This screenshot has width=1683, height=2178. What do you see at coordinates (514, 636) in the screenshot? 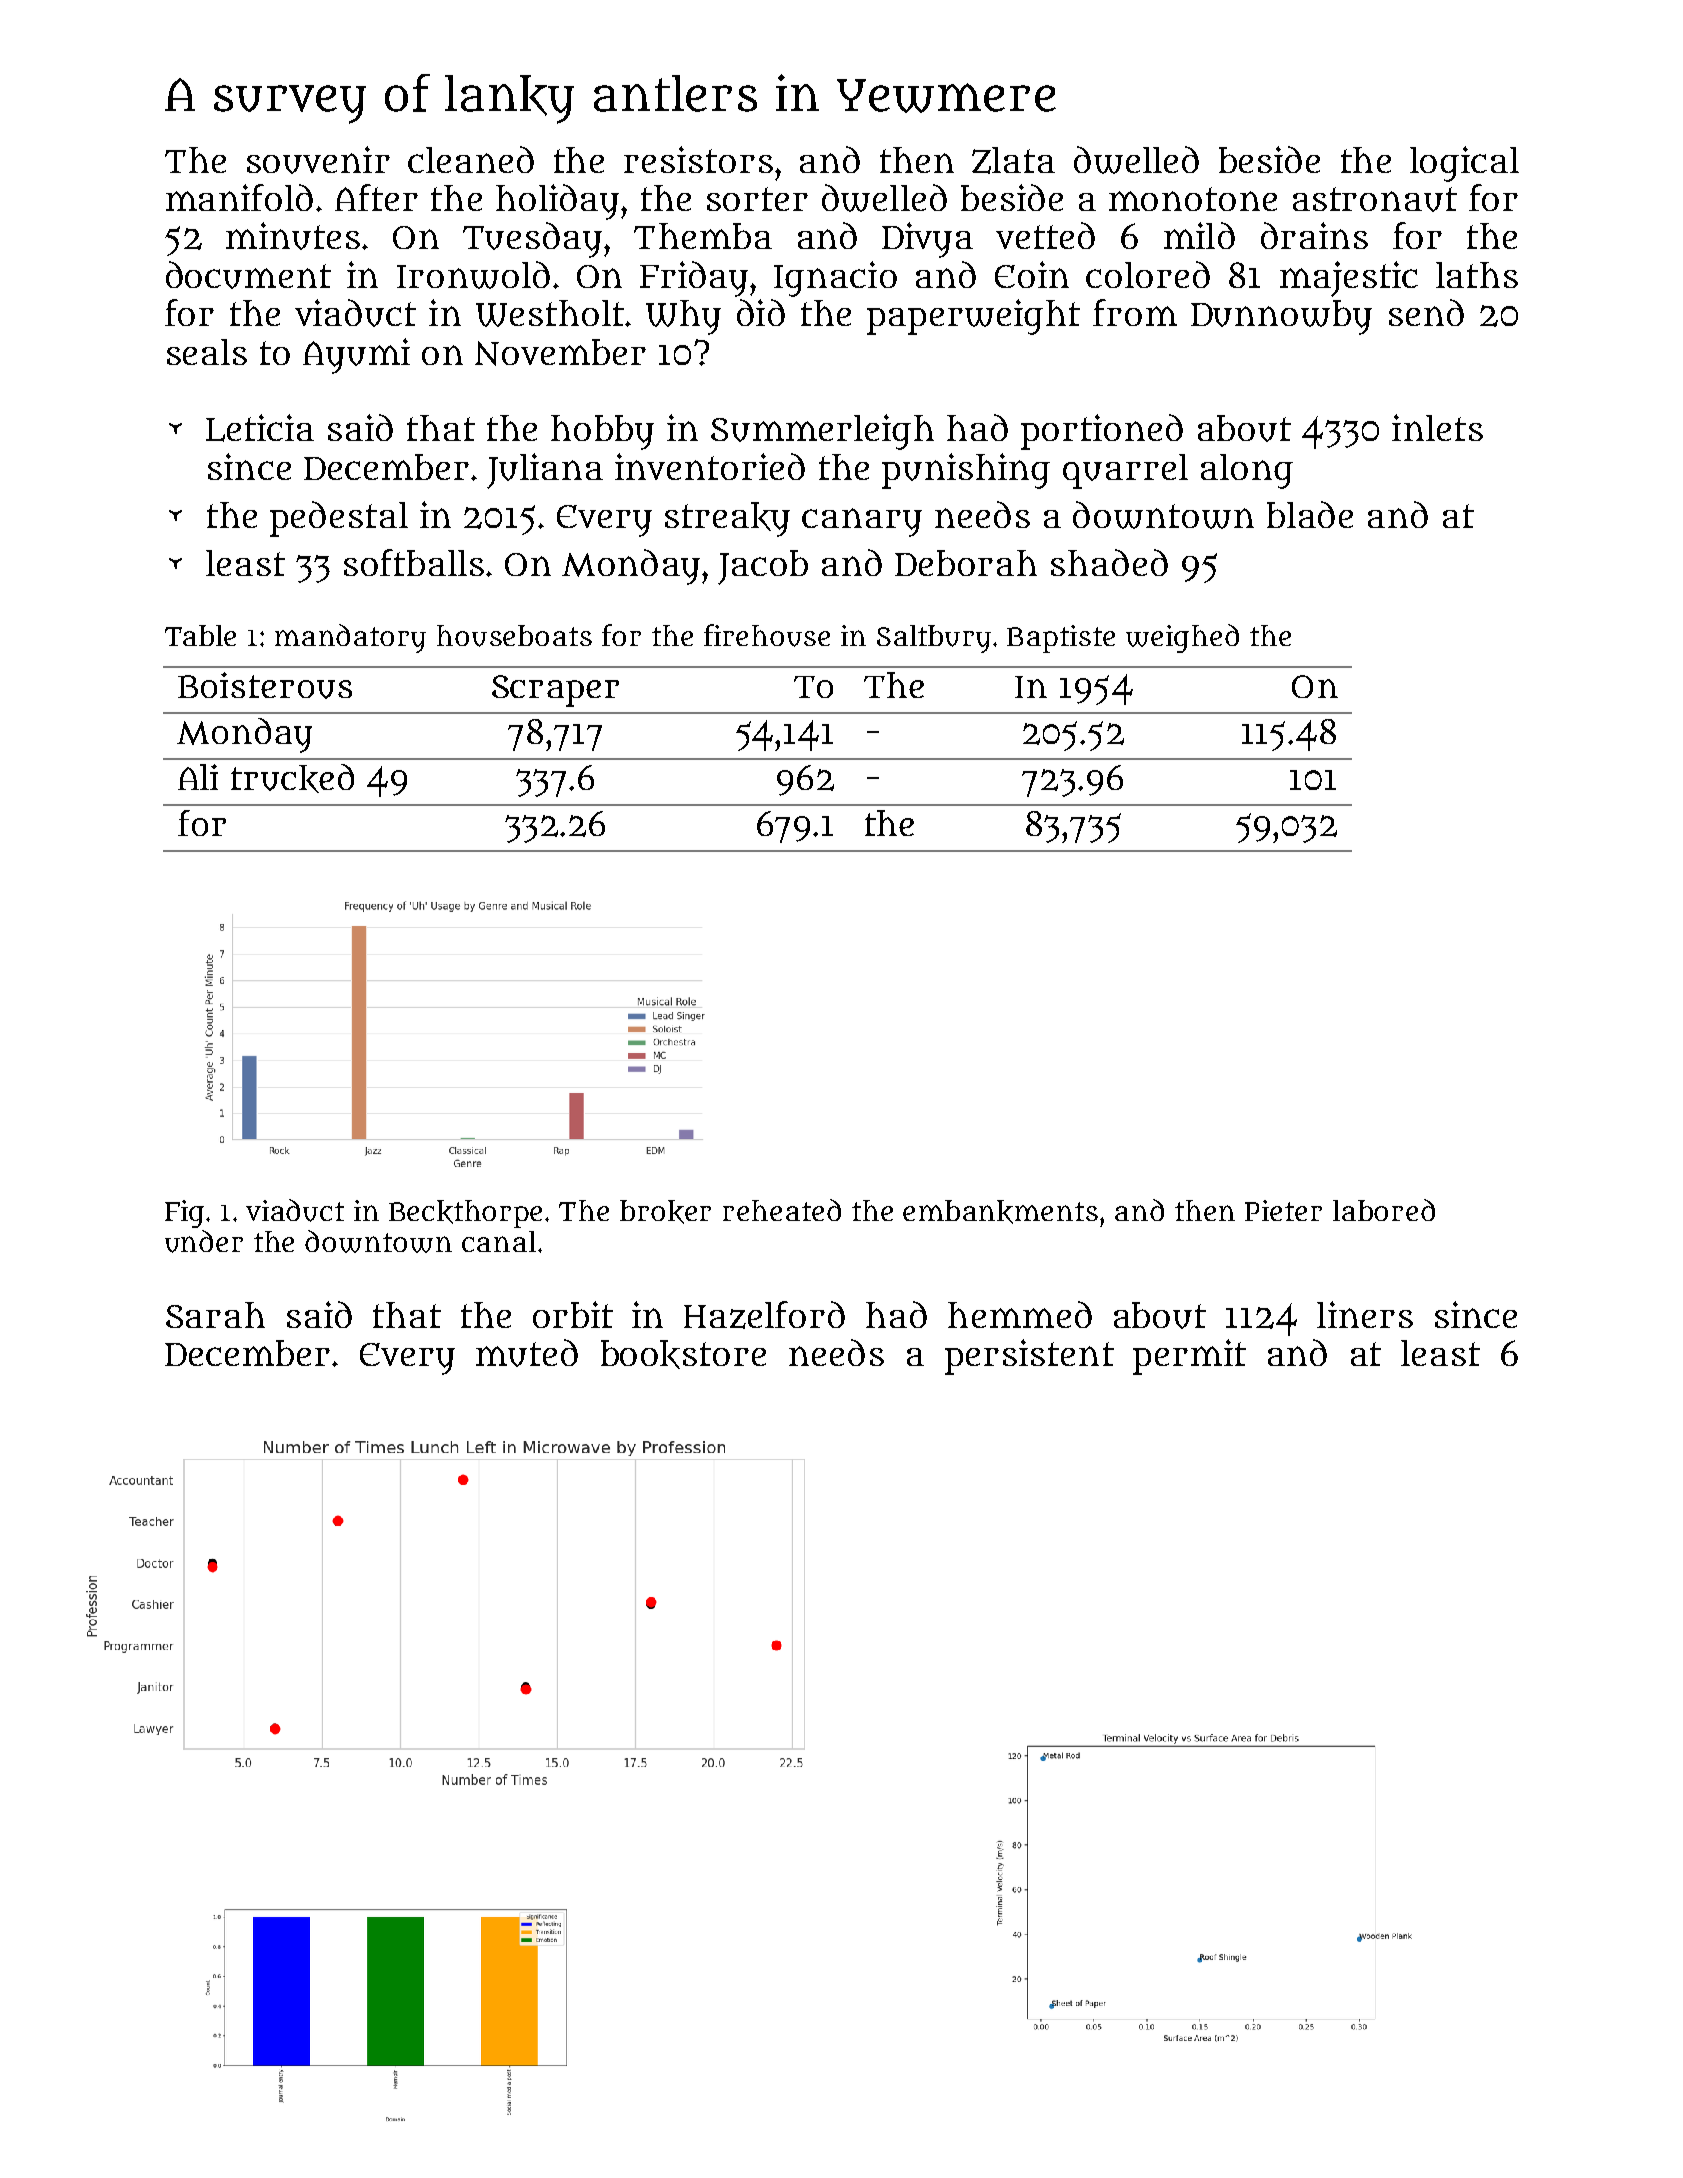
I see `houseboats` at bounding box center [514, 636].
